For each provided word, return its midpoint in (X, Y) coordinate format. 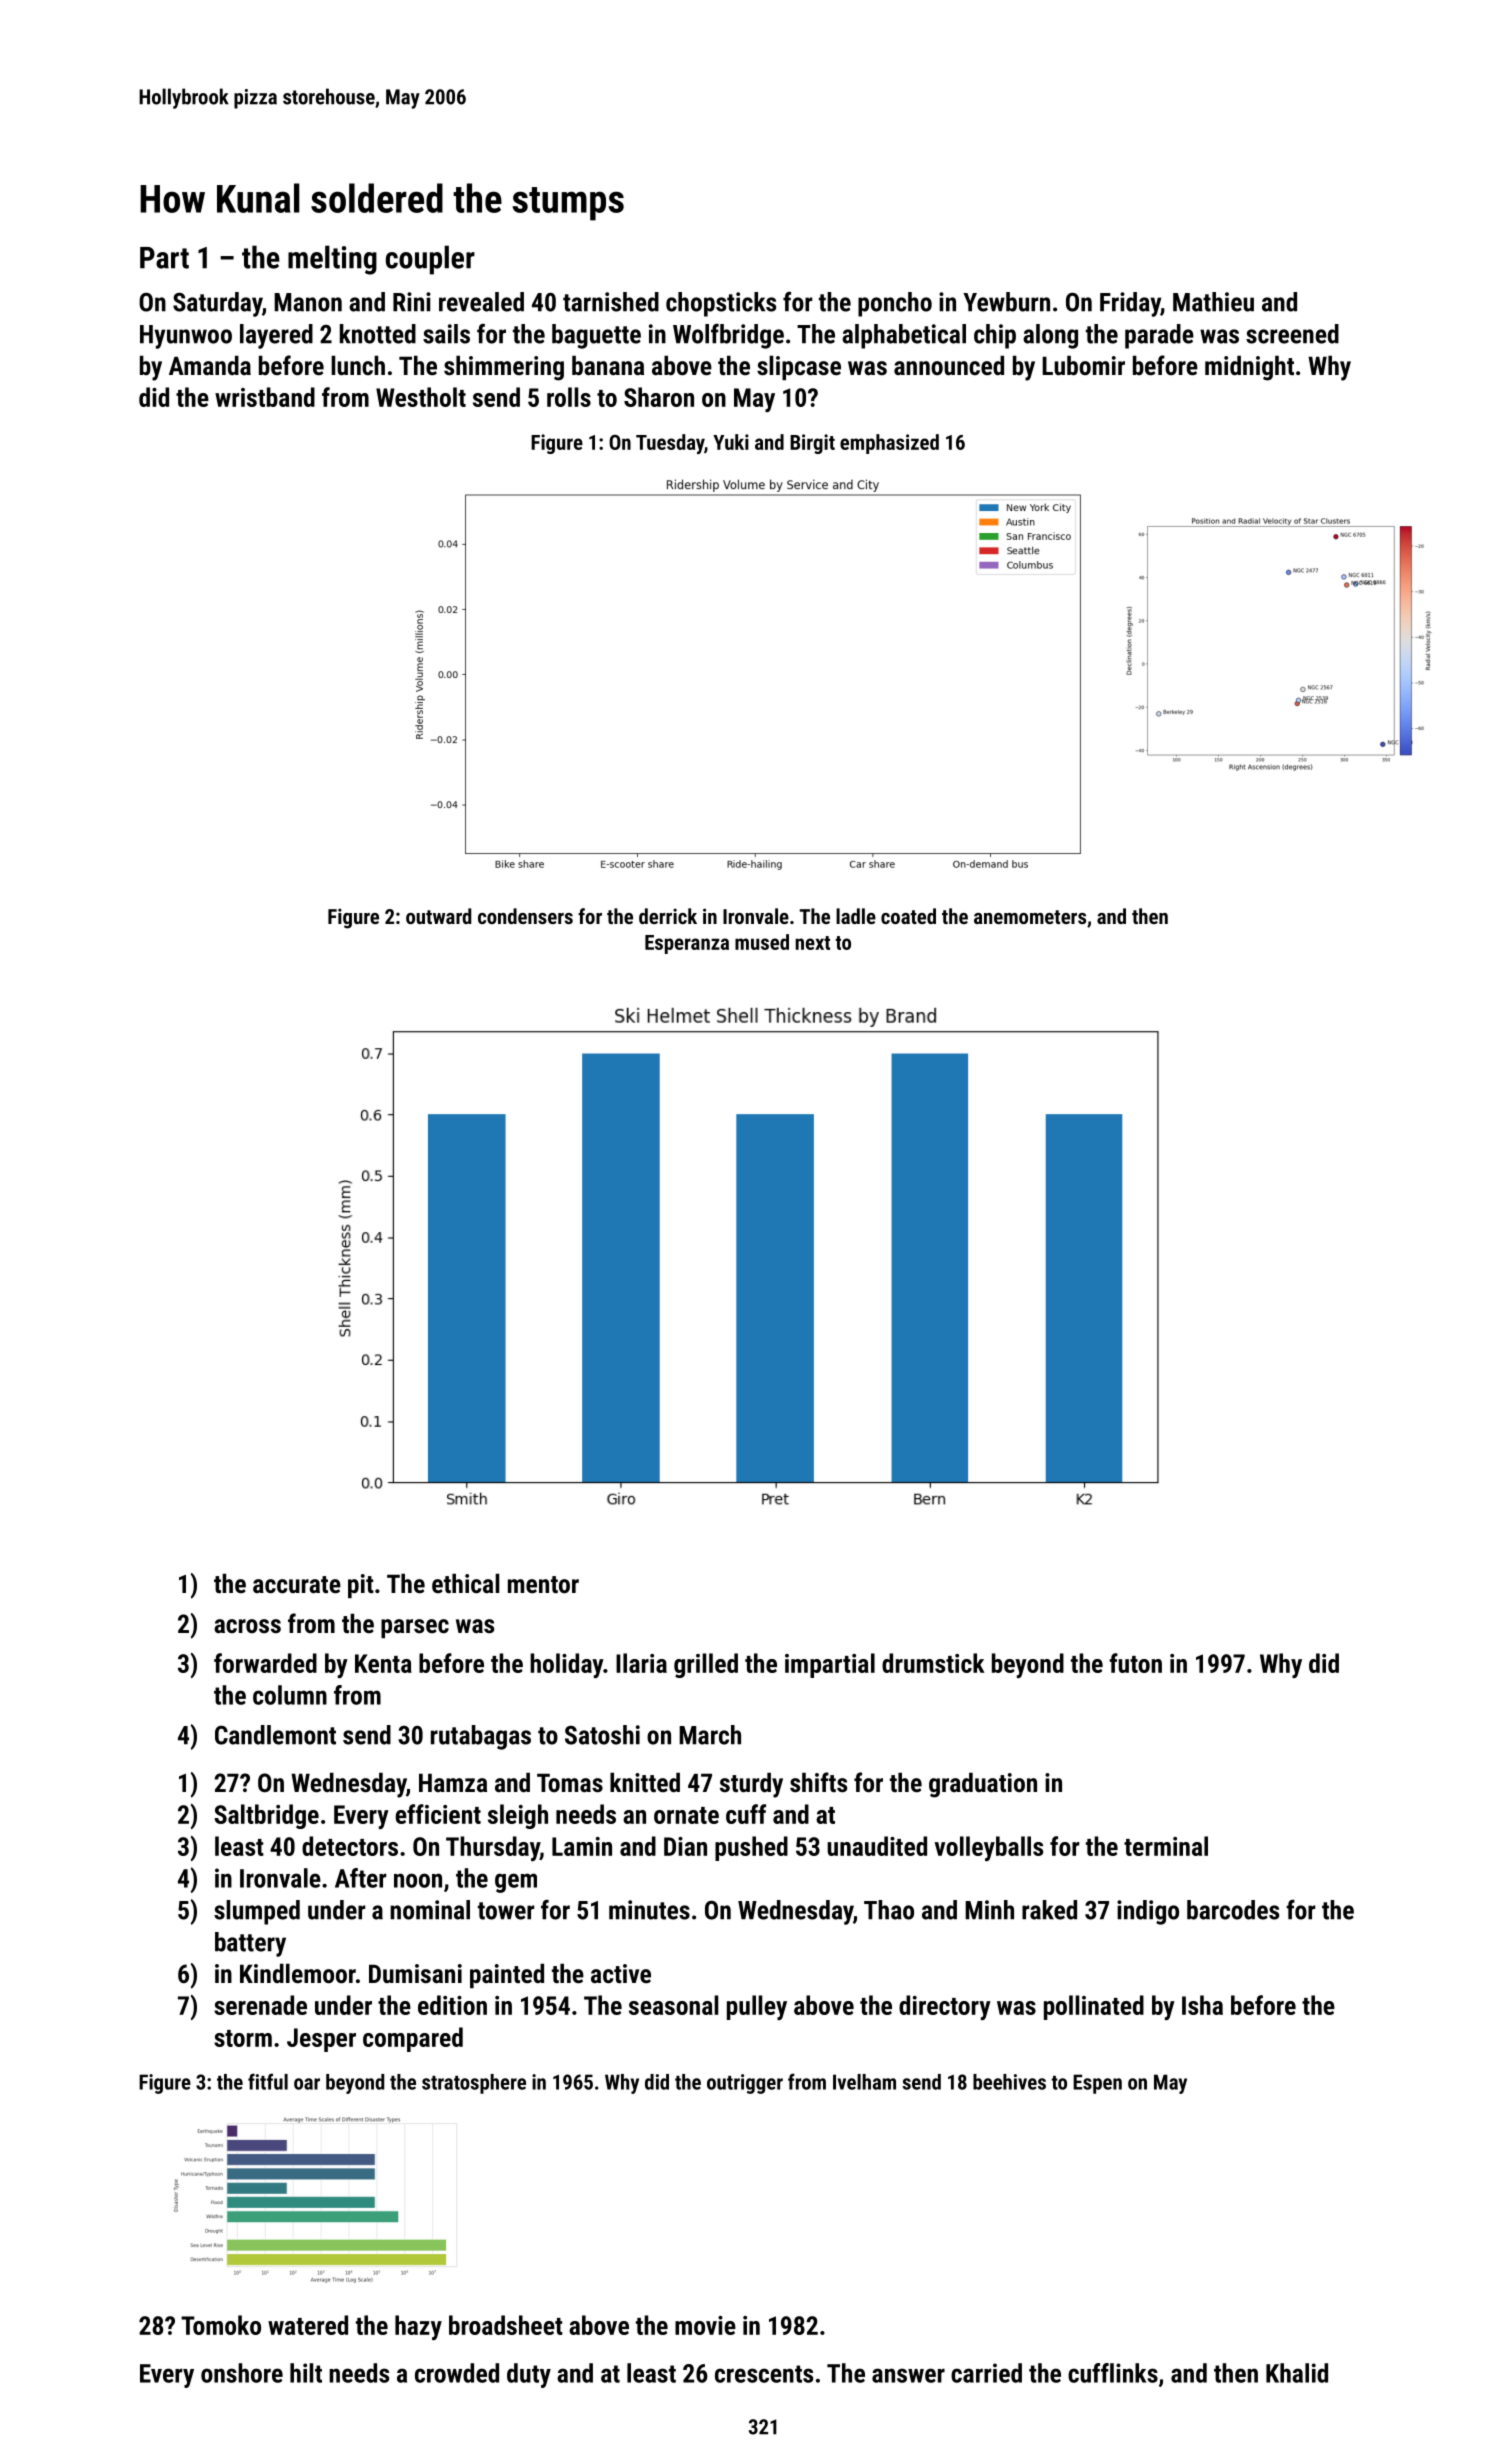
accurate (297, 1584)
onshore (242, 2373)
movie (705, 2325)
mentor (543, 1584)
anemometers (1030, 917)
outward (438, 916)
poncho (895, 304)
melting (332, 260)
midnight (1249, 368)
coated (908, 916)
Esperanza (687, 944)
